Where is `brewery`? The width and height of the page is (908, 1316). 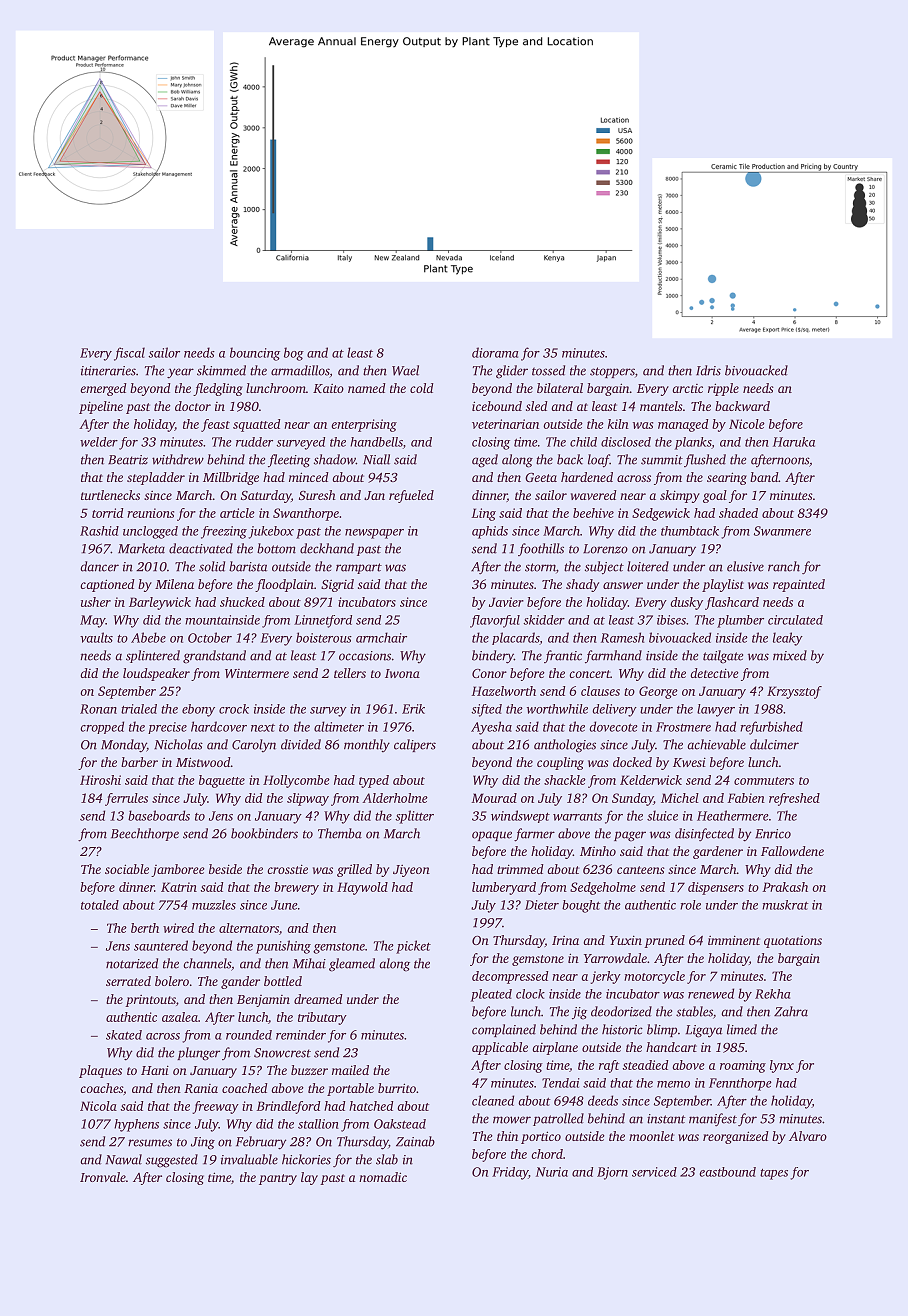 brewery is located at coordinates (296, 888).
